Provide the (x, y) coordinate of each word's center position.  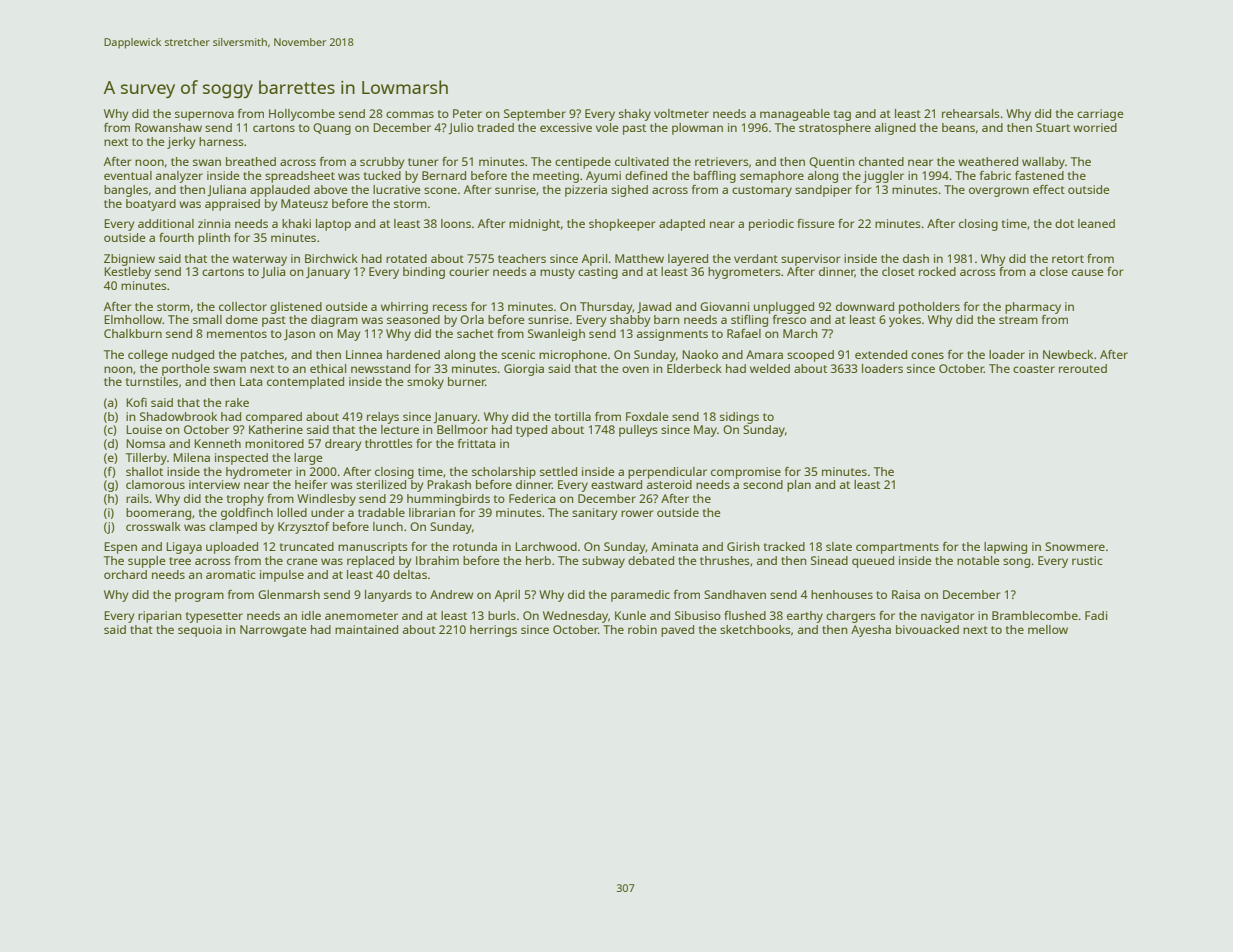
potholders (929, 308)
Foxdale (647, 416)
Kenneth (217, 443)
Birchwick (331, 258)
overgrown (999, 192)
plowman (697, 129)
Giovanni (724, 306)
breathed (251, 161)
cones (927, 355)
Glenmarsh (289, 594)
